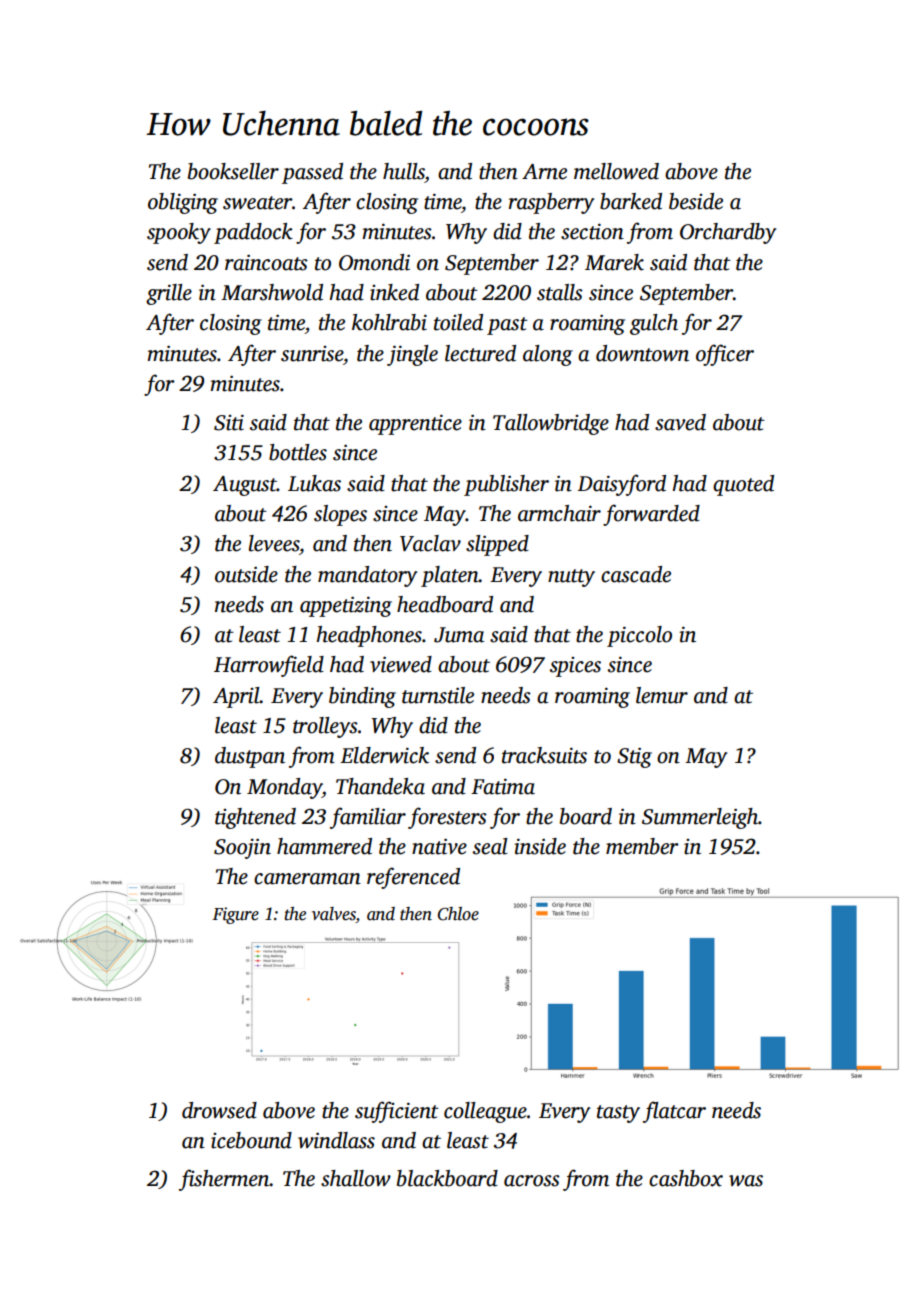  Describe the element at coordinates (389, 322) in the screenshot. I see `kohlrabi` at that location.
